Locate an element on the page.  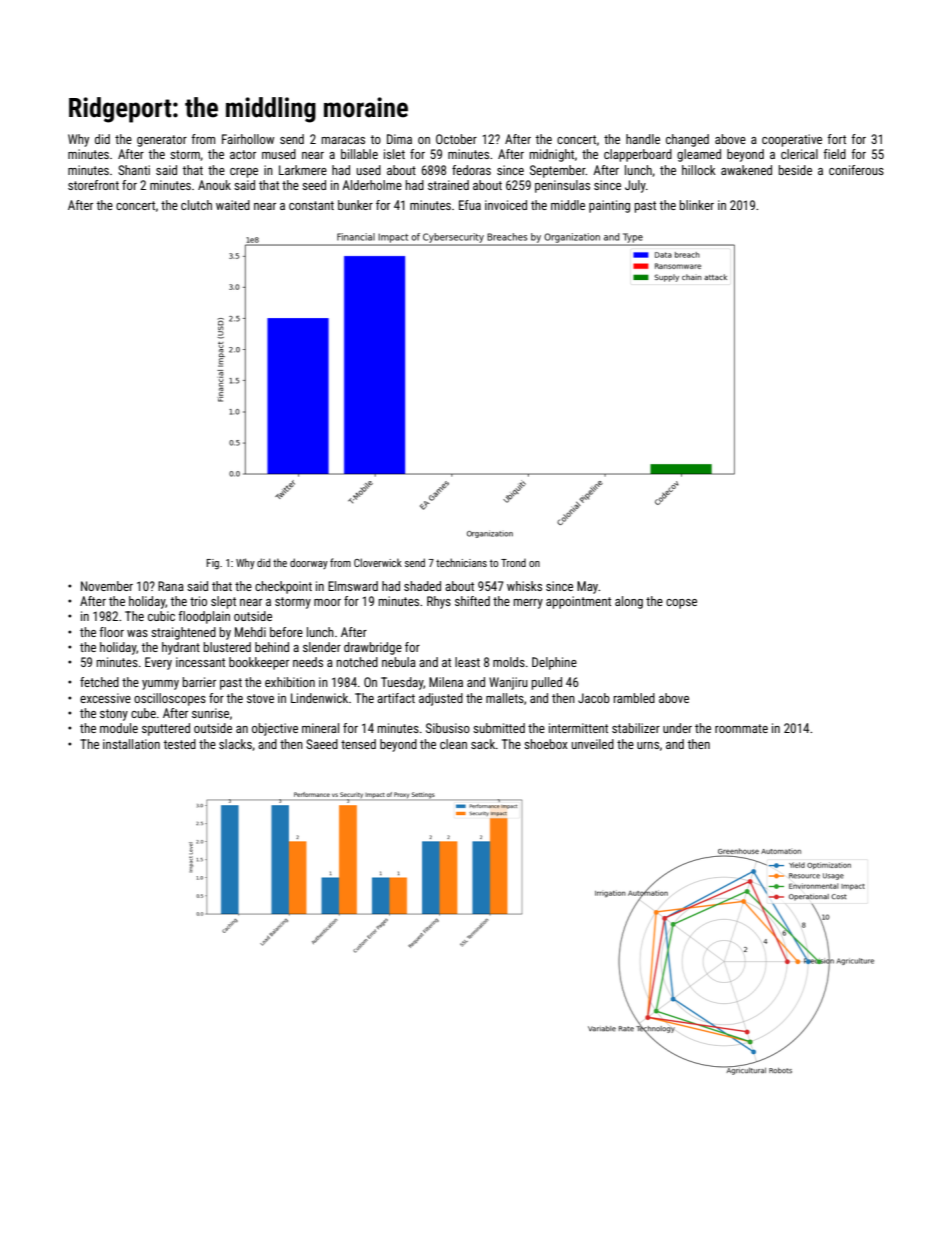
clutch is located at coordinates (196, 205).
